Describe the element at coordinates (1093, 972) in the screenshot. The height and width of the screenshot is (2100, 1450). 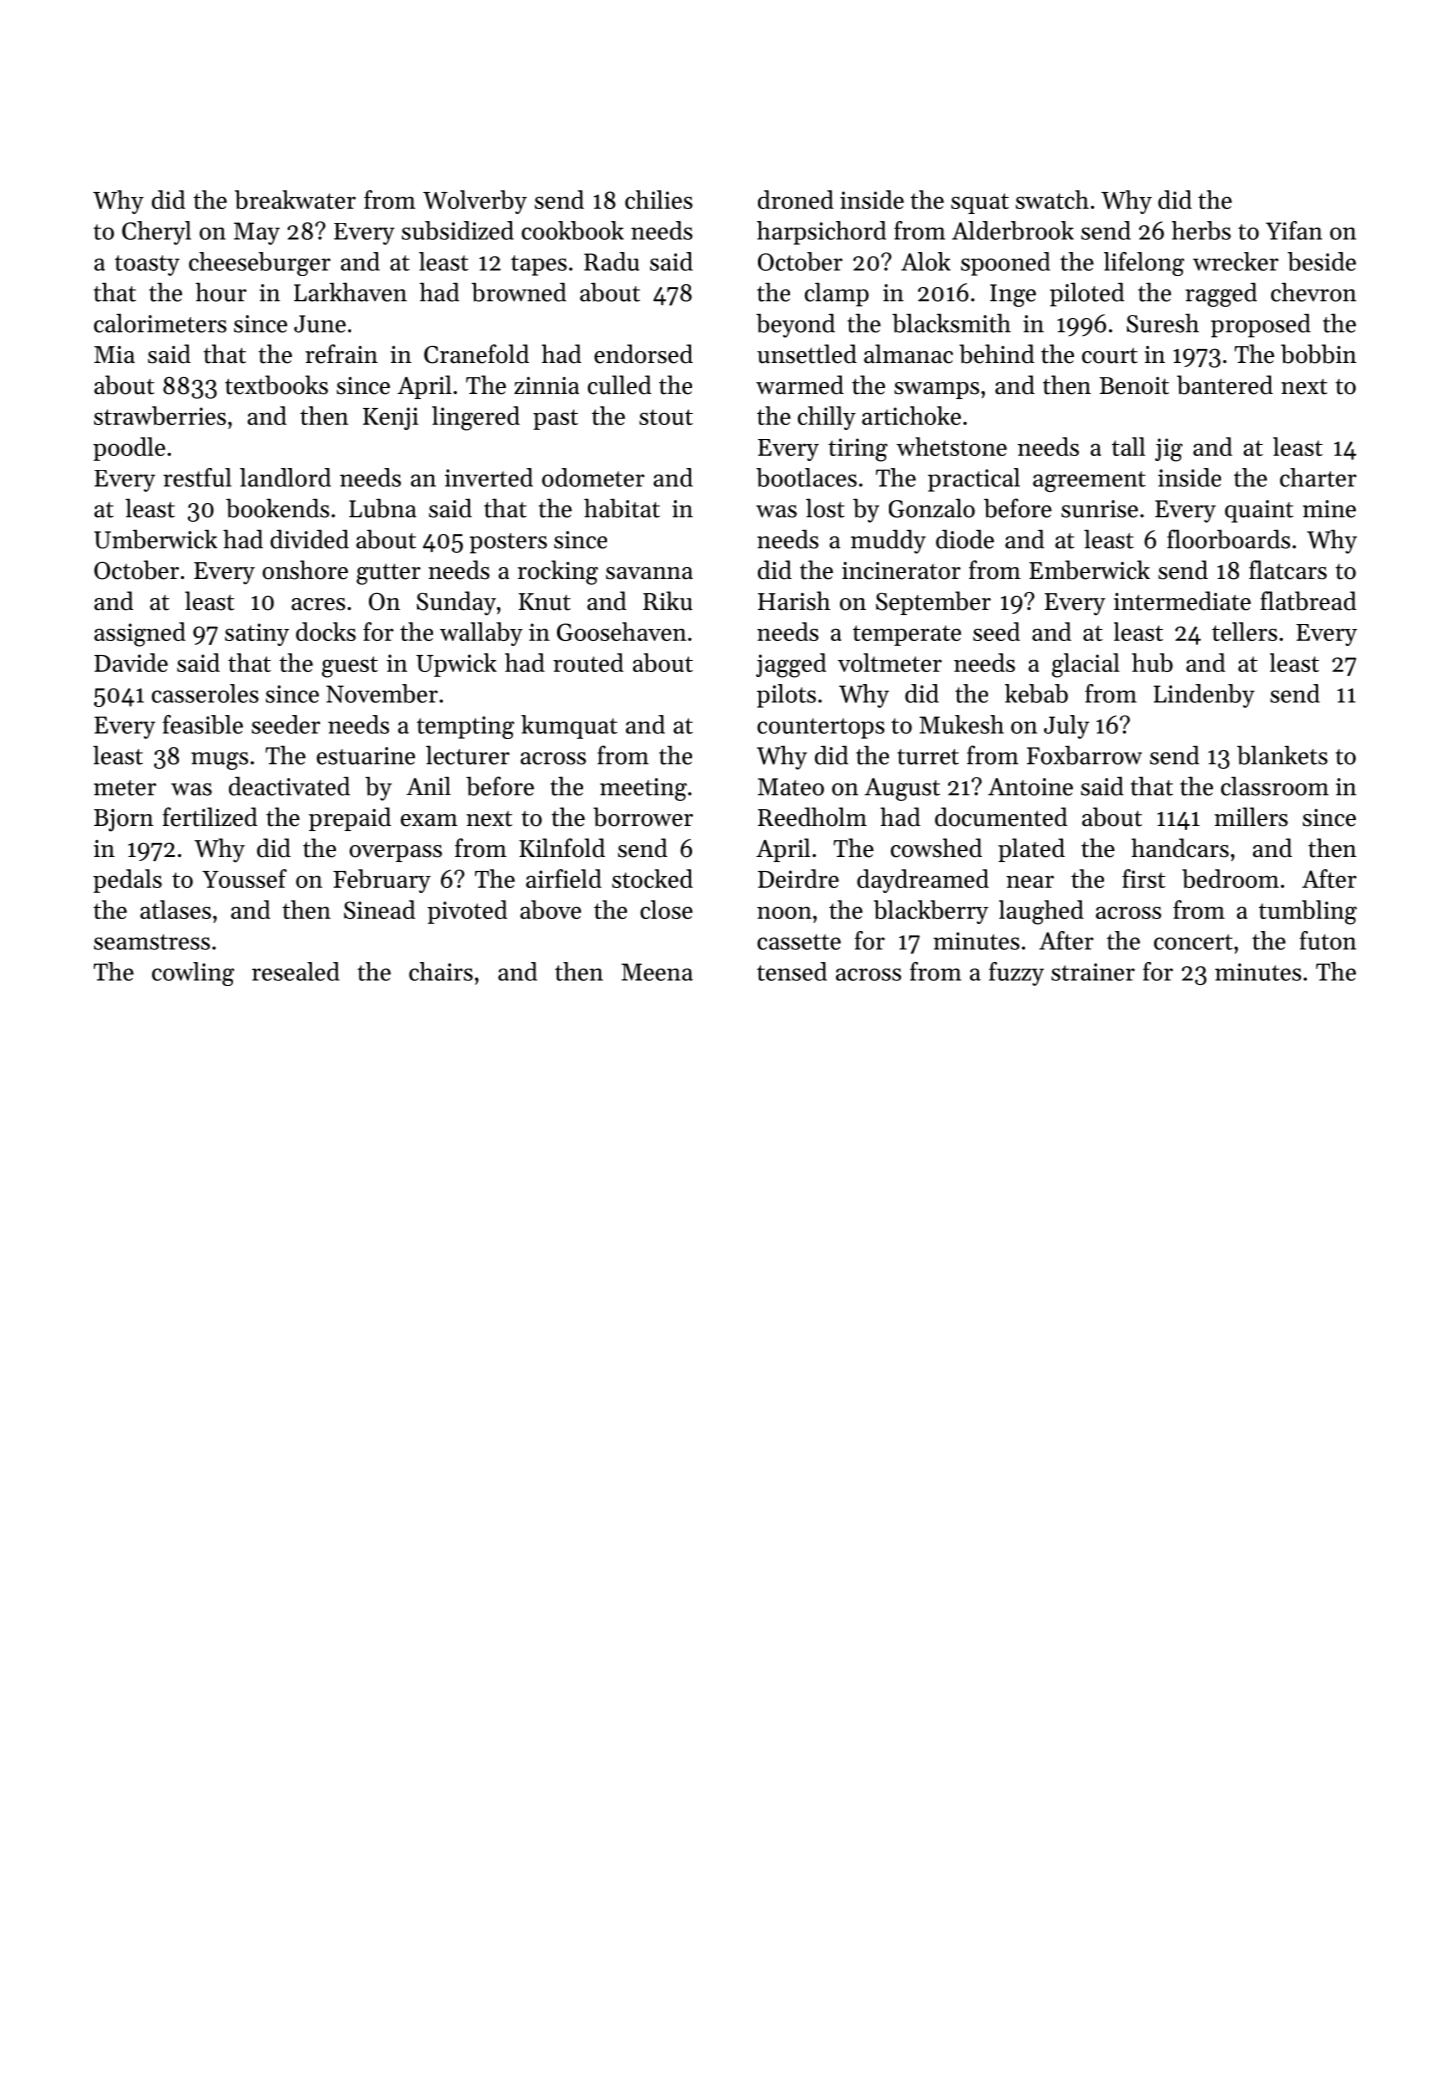
I see `strainer` at that location.
